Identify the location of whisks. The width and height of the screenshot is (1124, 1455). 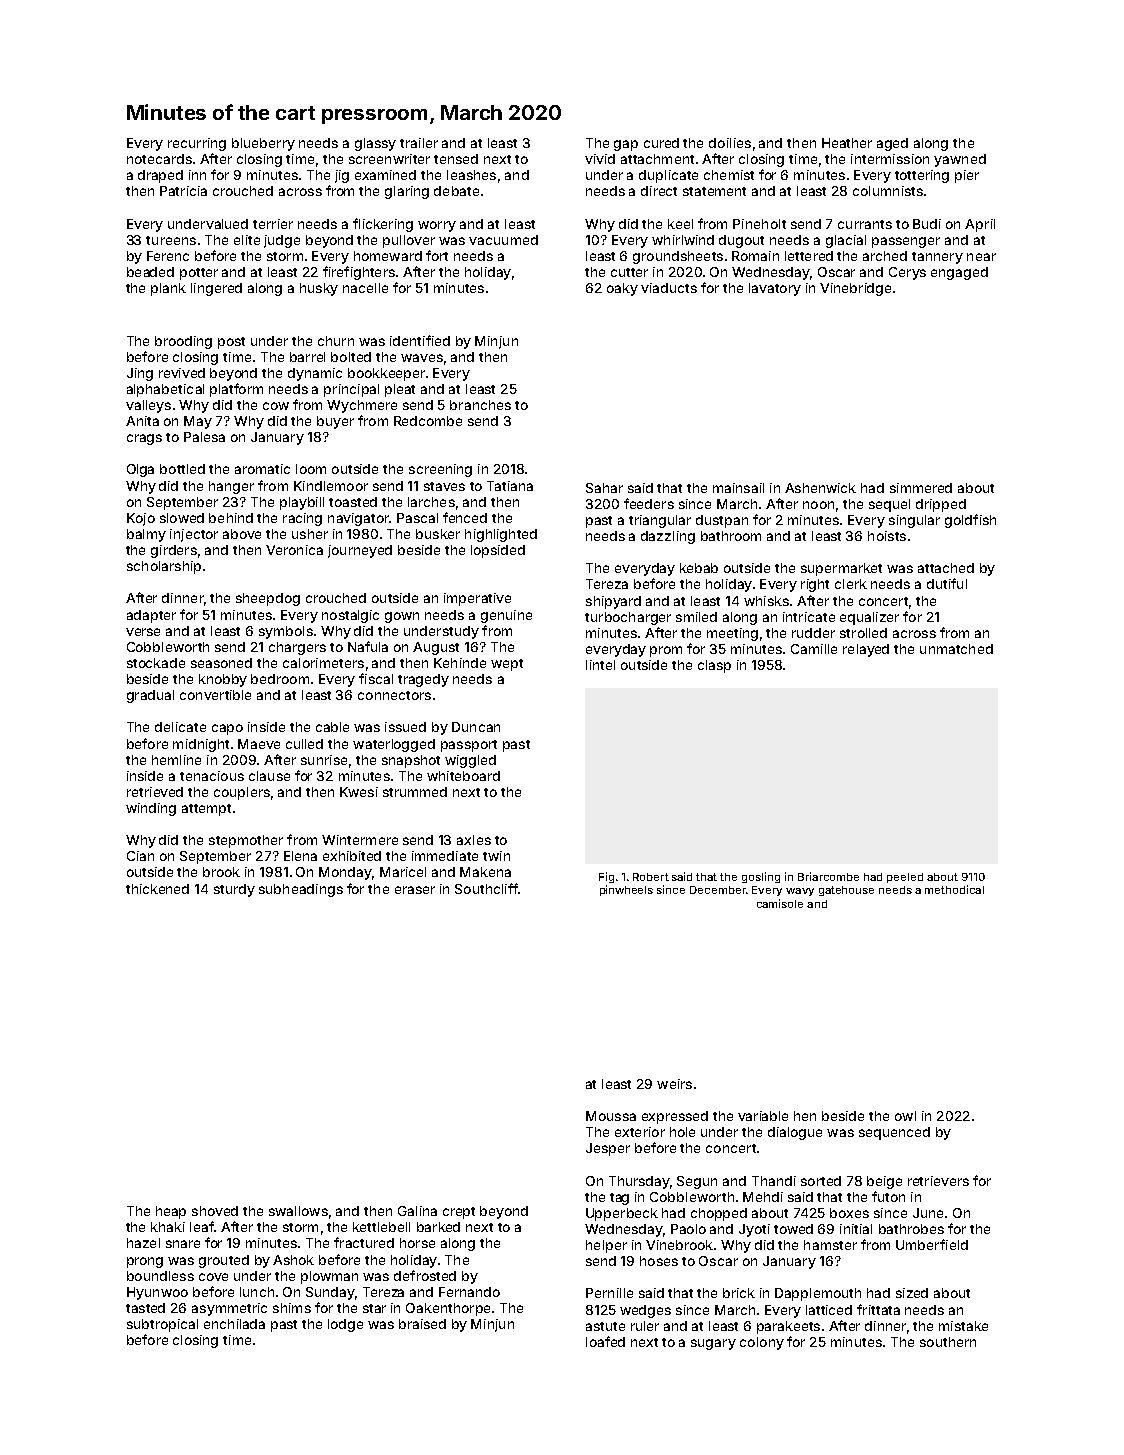
(766, 601).
